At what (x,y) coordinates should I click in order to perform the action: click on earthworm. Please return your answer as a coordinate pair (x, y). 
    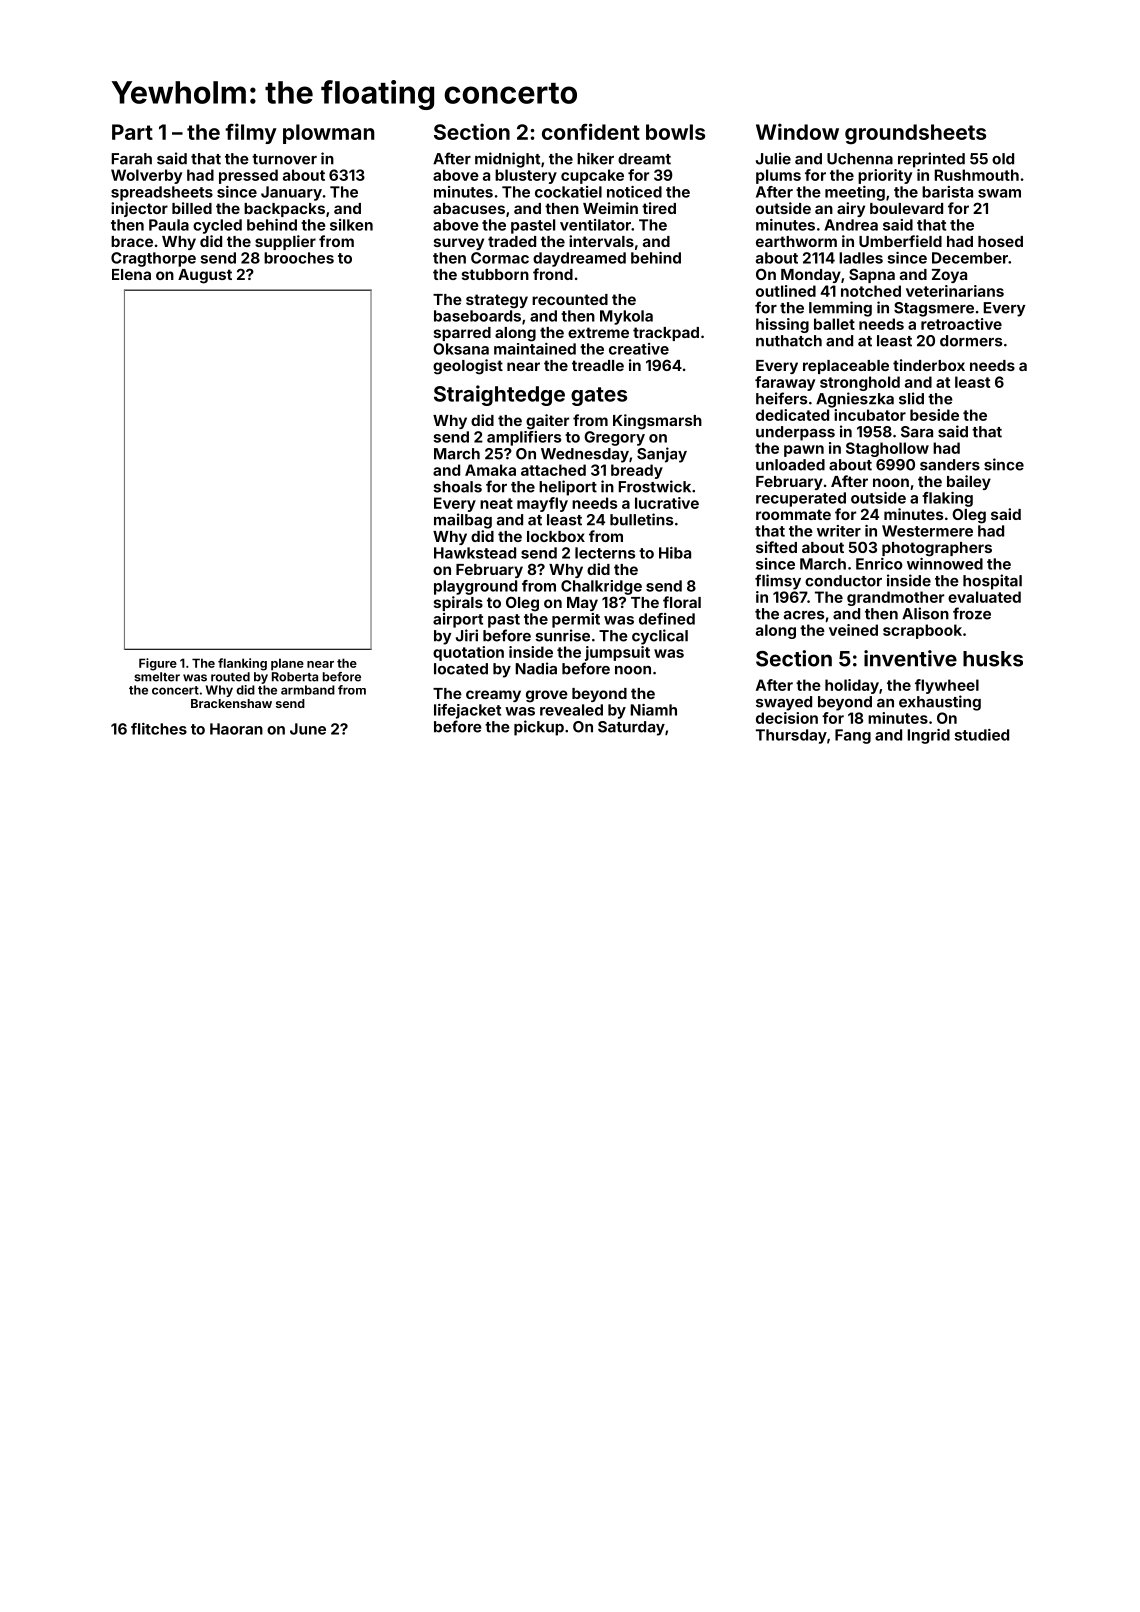
    Looking at the image, I should click on (796, 241).
